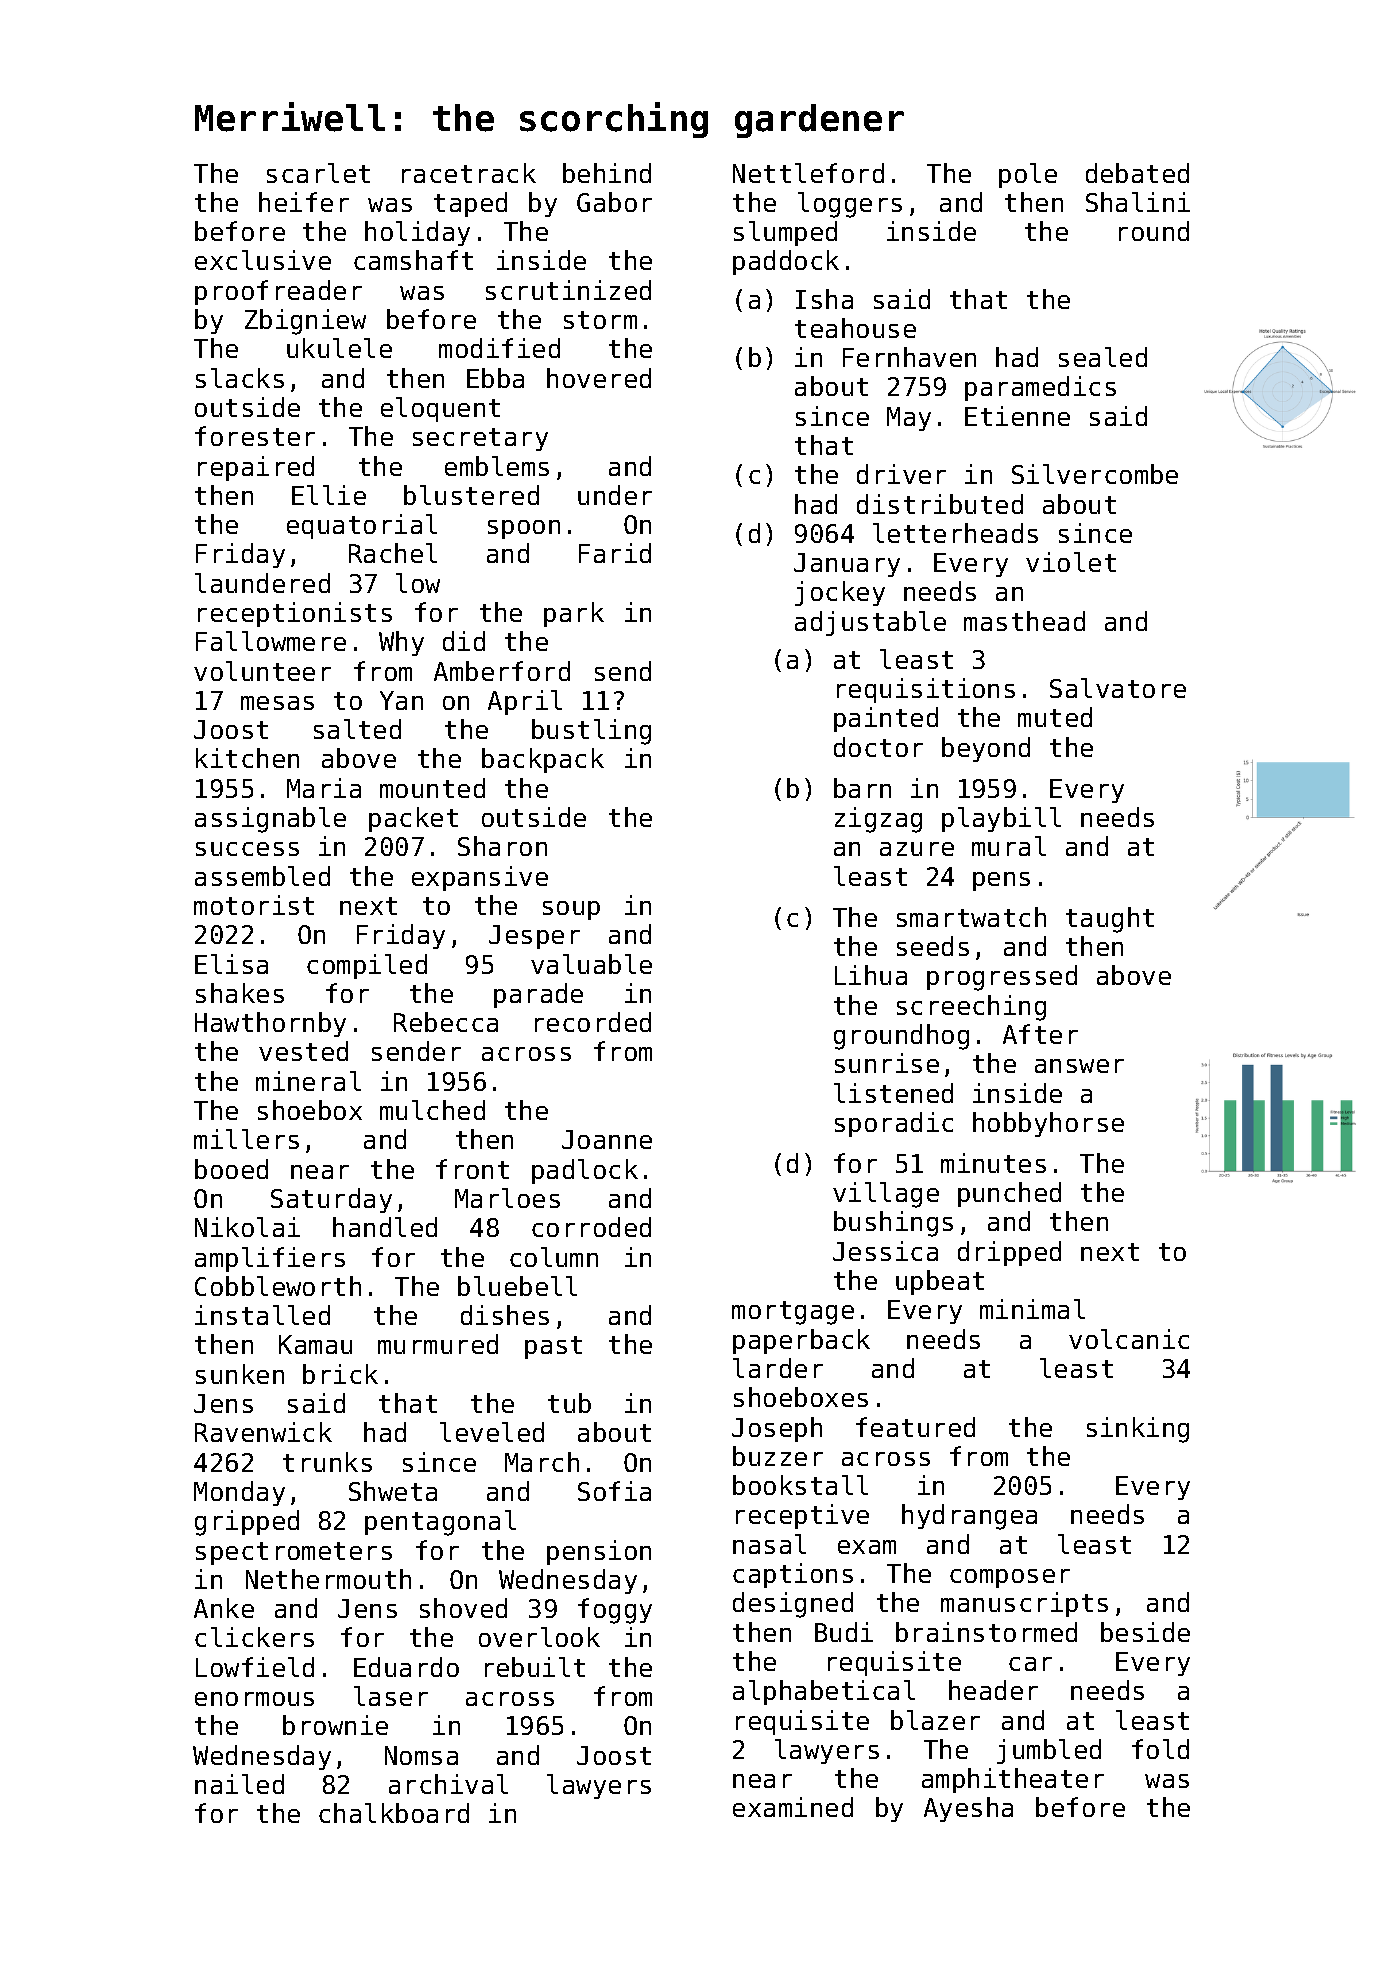 The image size is (1386, 1969). I want to click on slumped, so click(785, 233).
